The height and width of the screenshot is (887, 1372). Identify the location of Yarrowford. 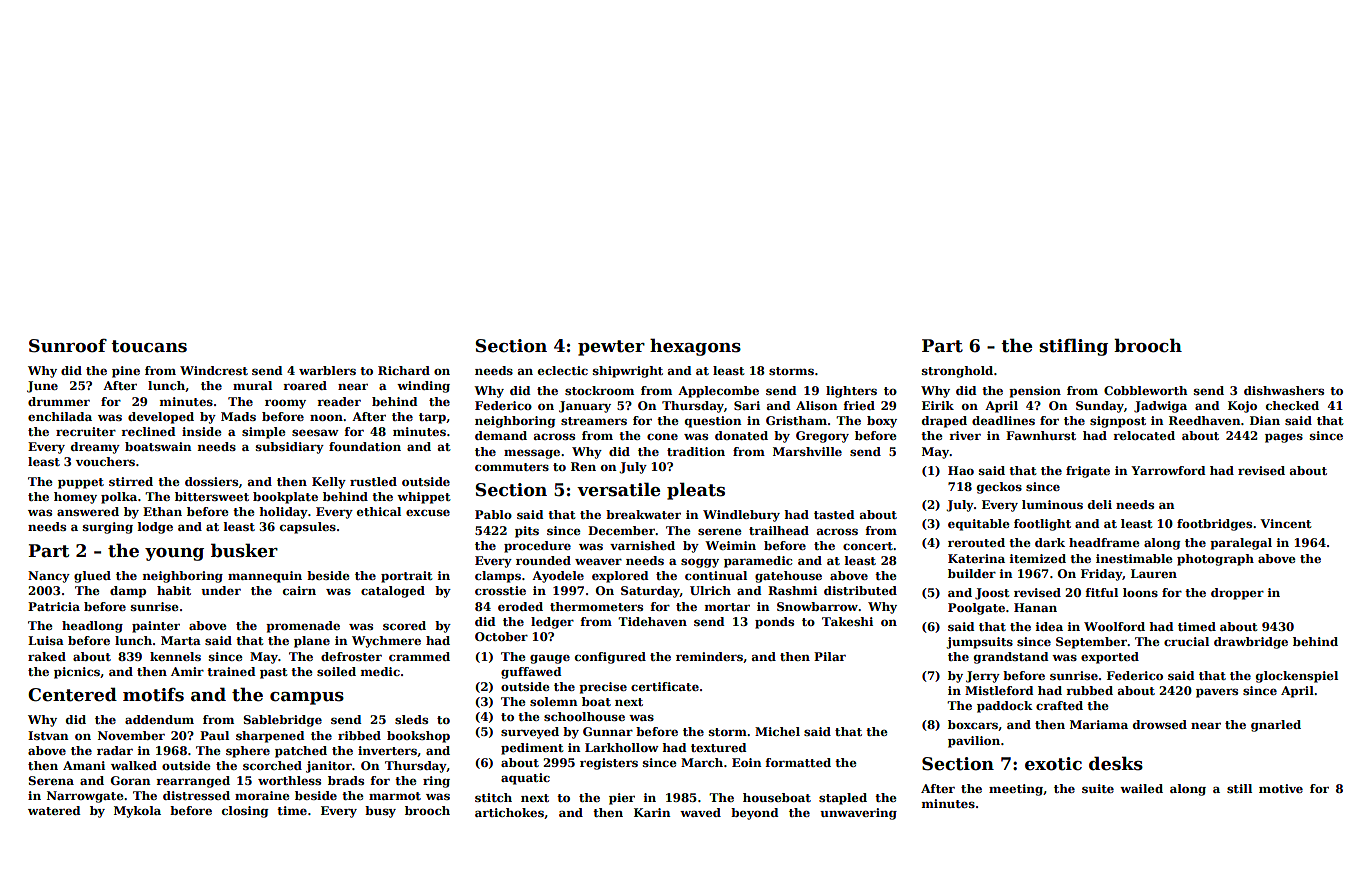
(1168, 470).
